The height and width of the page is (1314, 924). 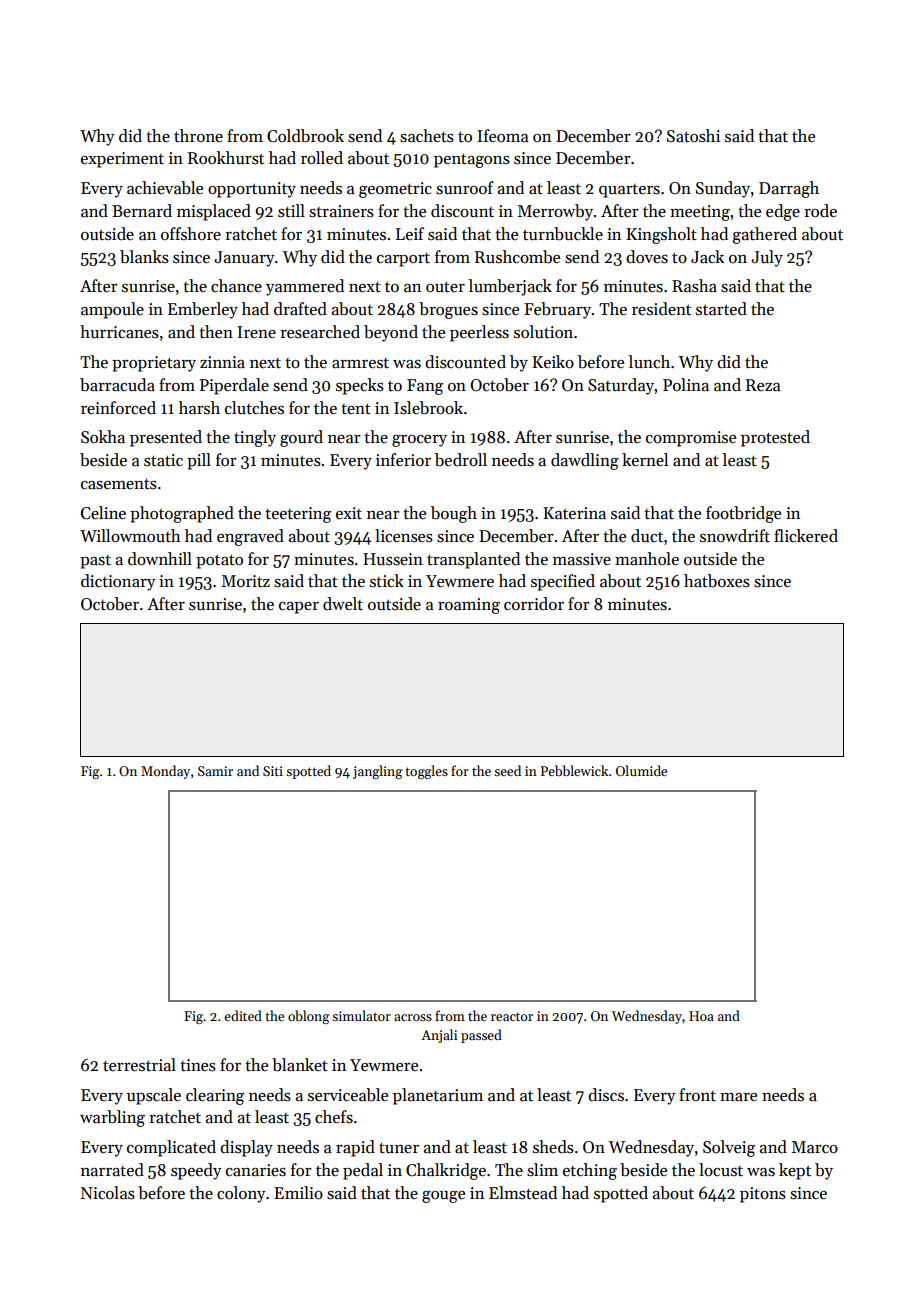 I want to click on pitons, so click(x=763, y=1195).
